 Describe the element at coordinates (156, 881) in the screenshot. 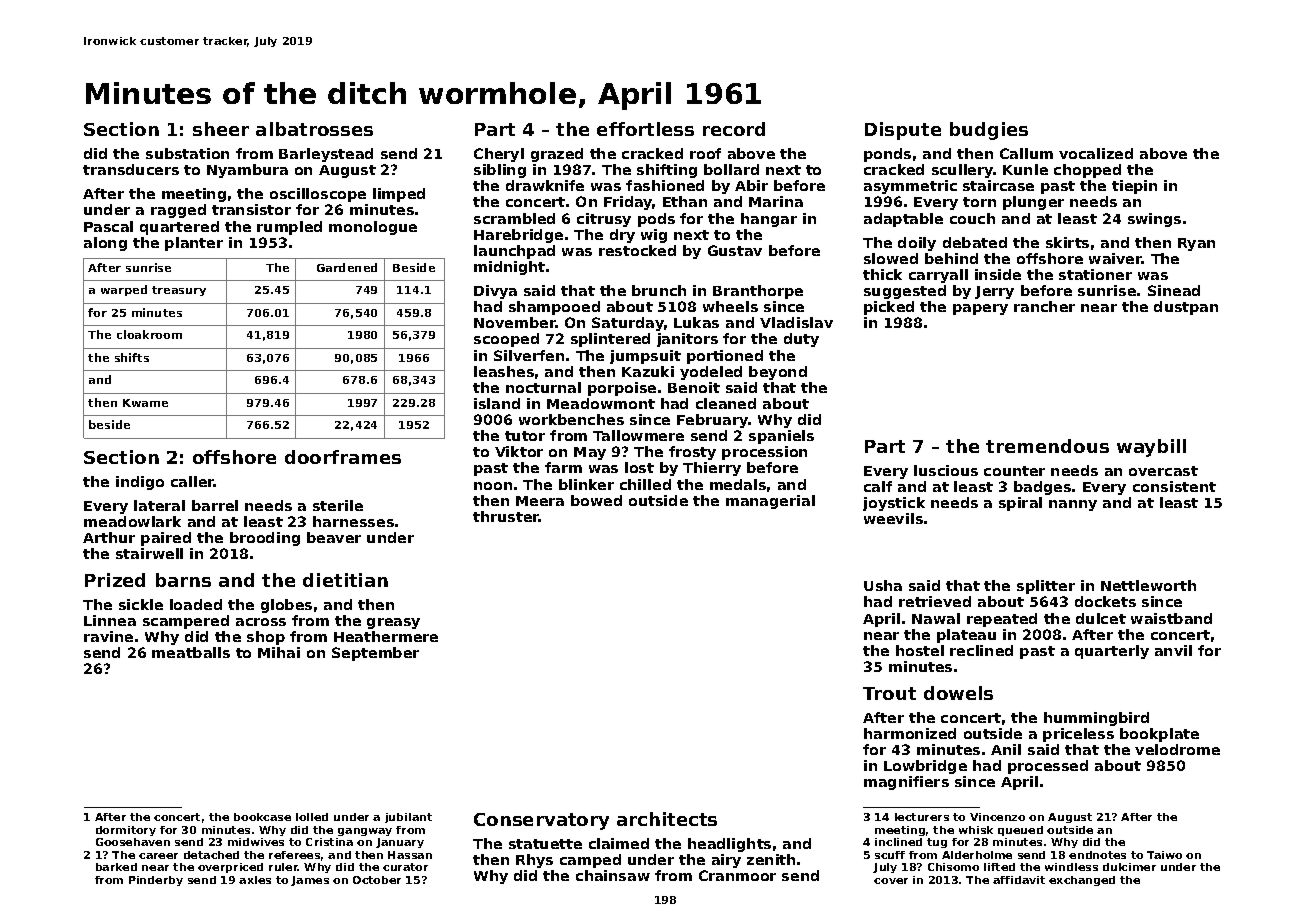

I see `Pinderby` at that location.
